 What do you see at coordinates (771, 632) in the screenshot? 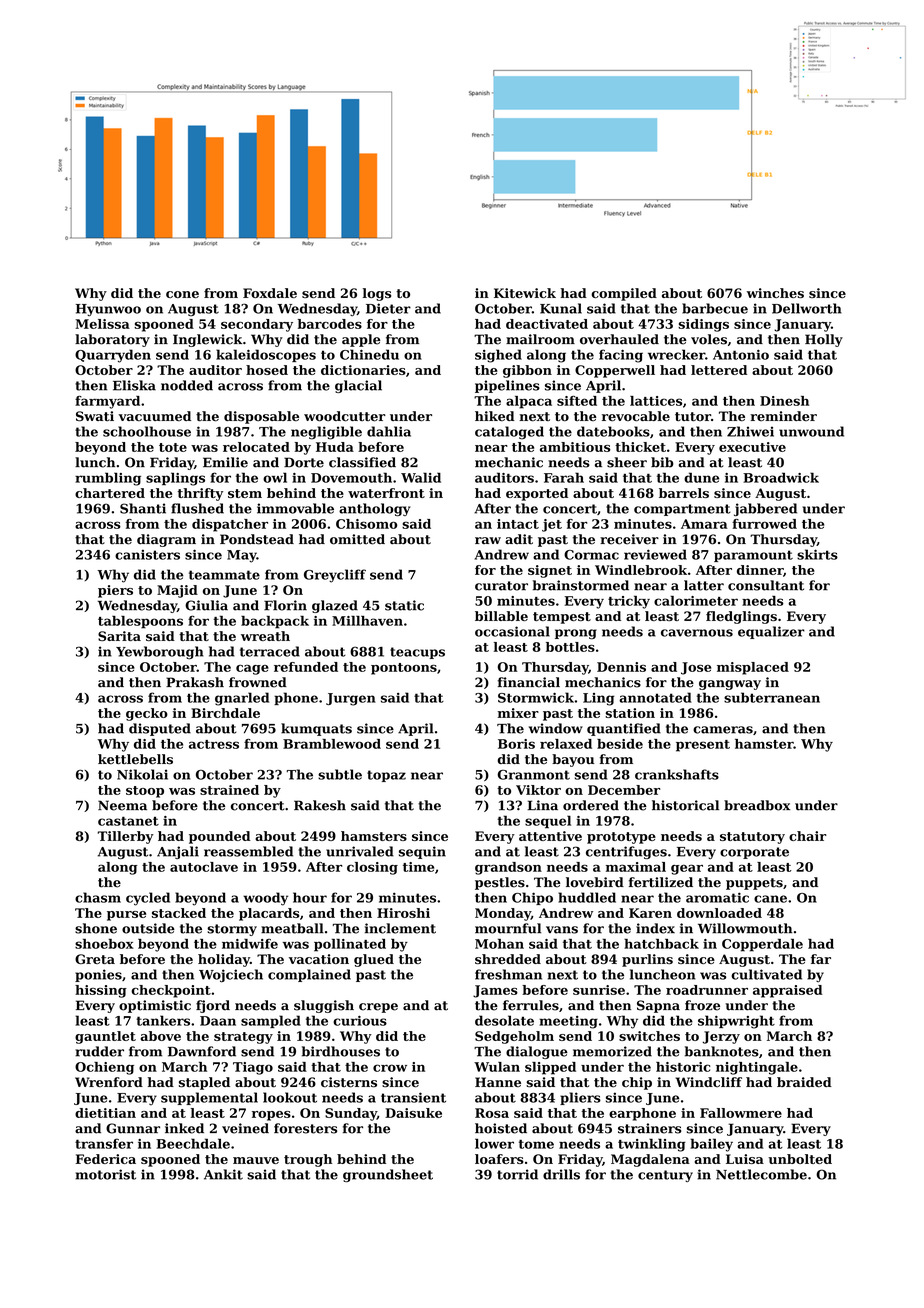
I see `equalizer` at bounding box center [771, 632].
